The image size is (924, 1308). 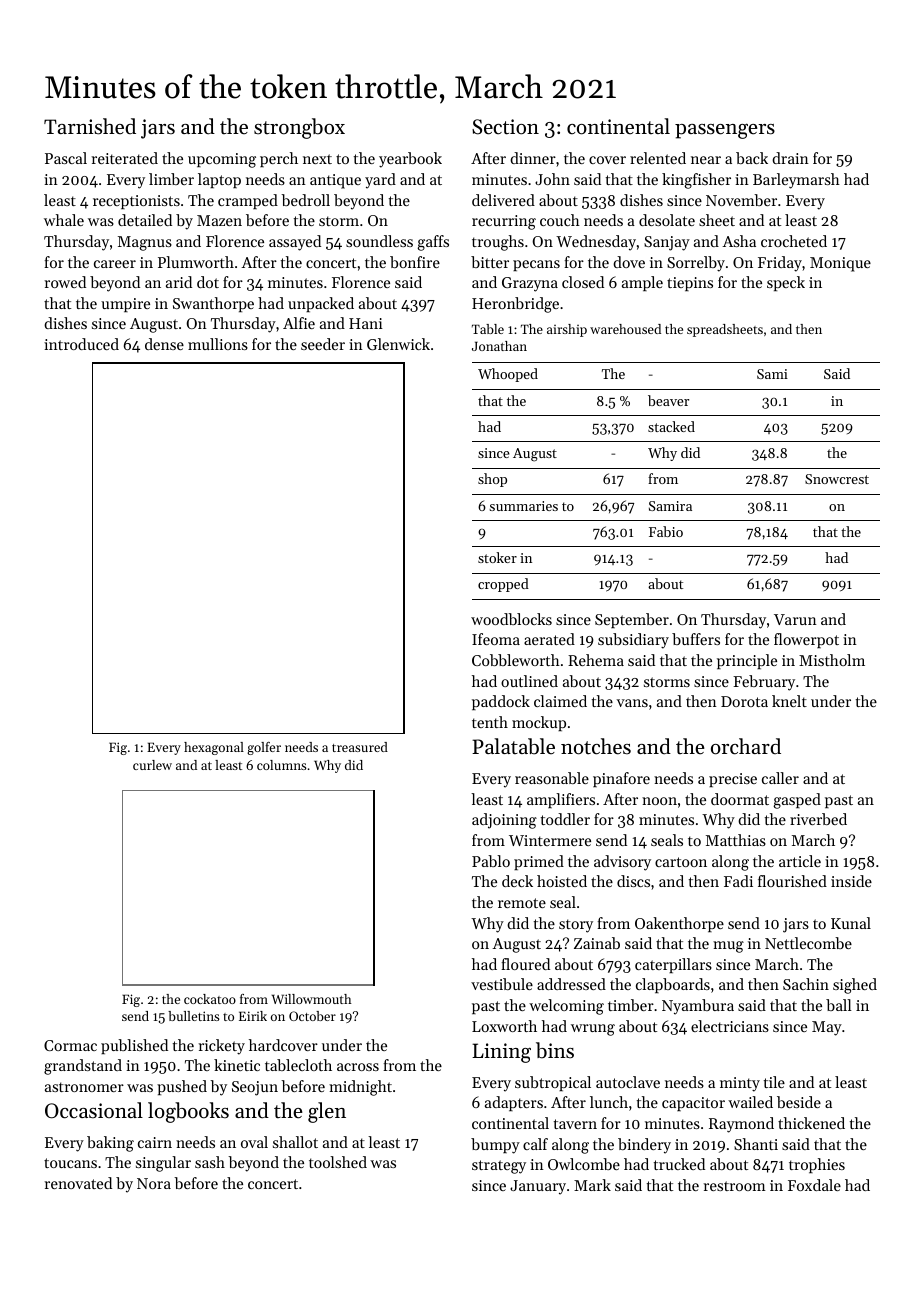 What do you see at coordinates (90, 126) in the page?
I see `Tarnished` at bounding box center [90, 126].
